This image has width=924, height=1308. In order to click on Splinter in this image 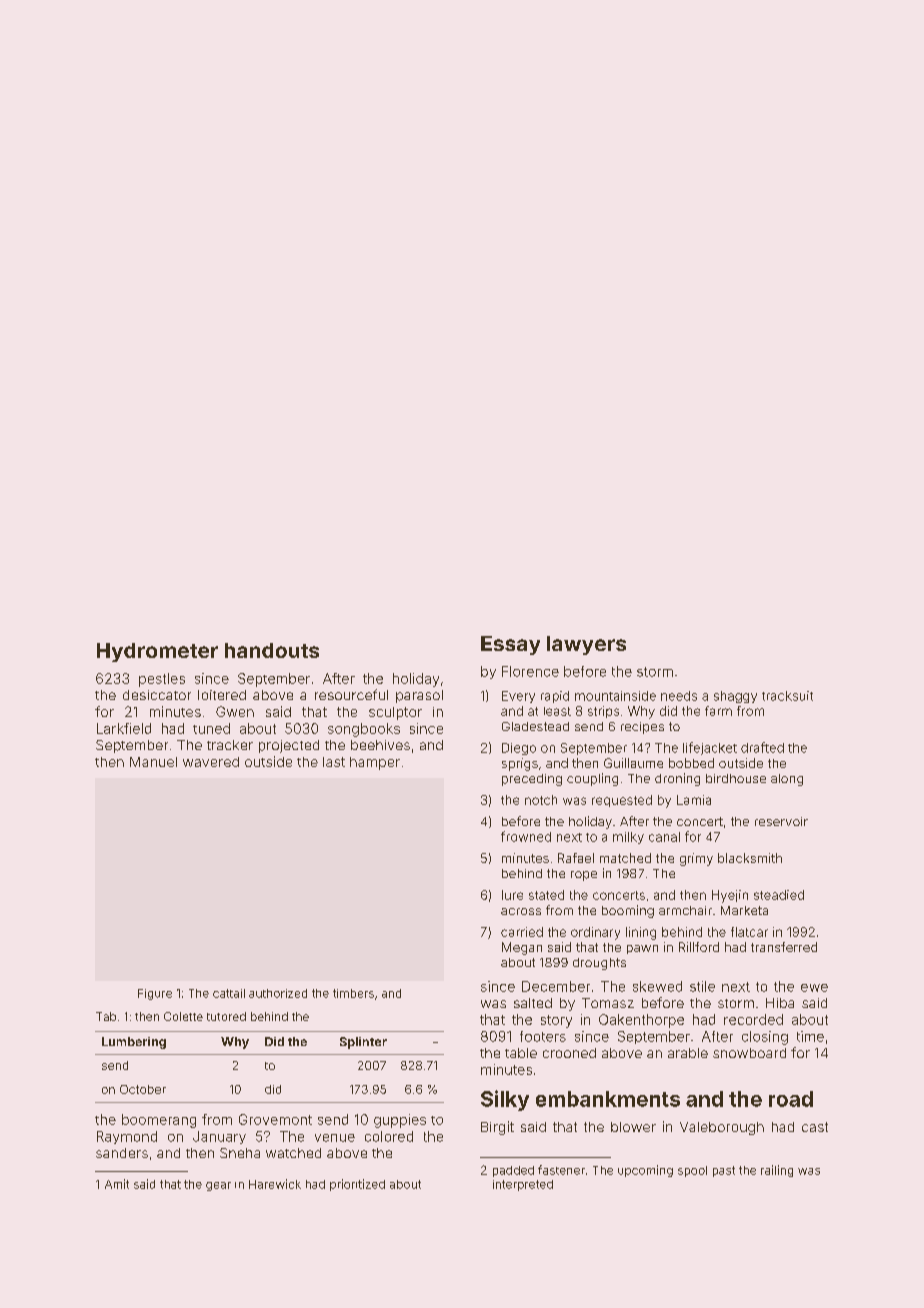, I will do `click(363, 1043)`.
